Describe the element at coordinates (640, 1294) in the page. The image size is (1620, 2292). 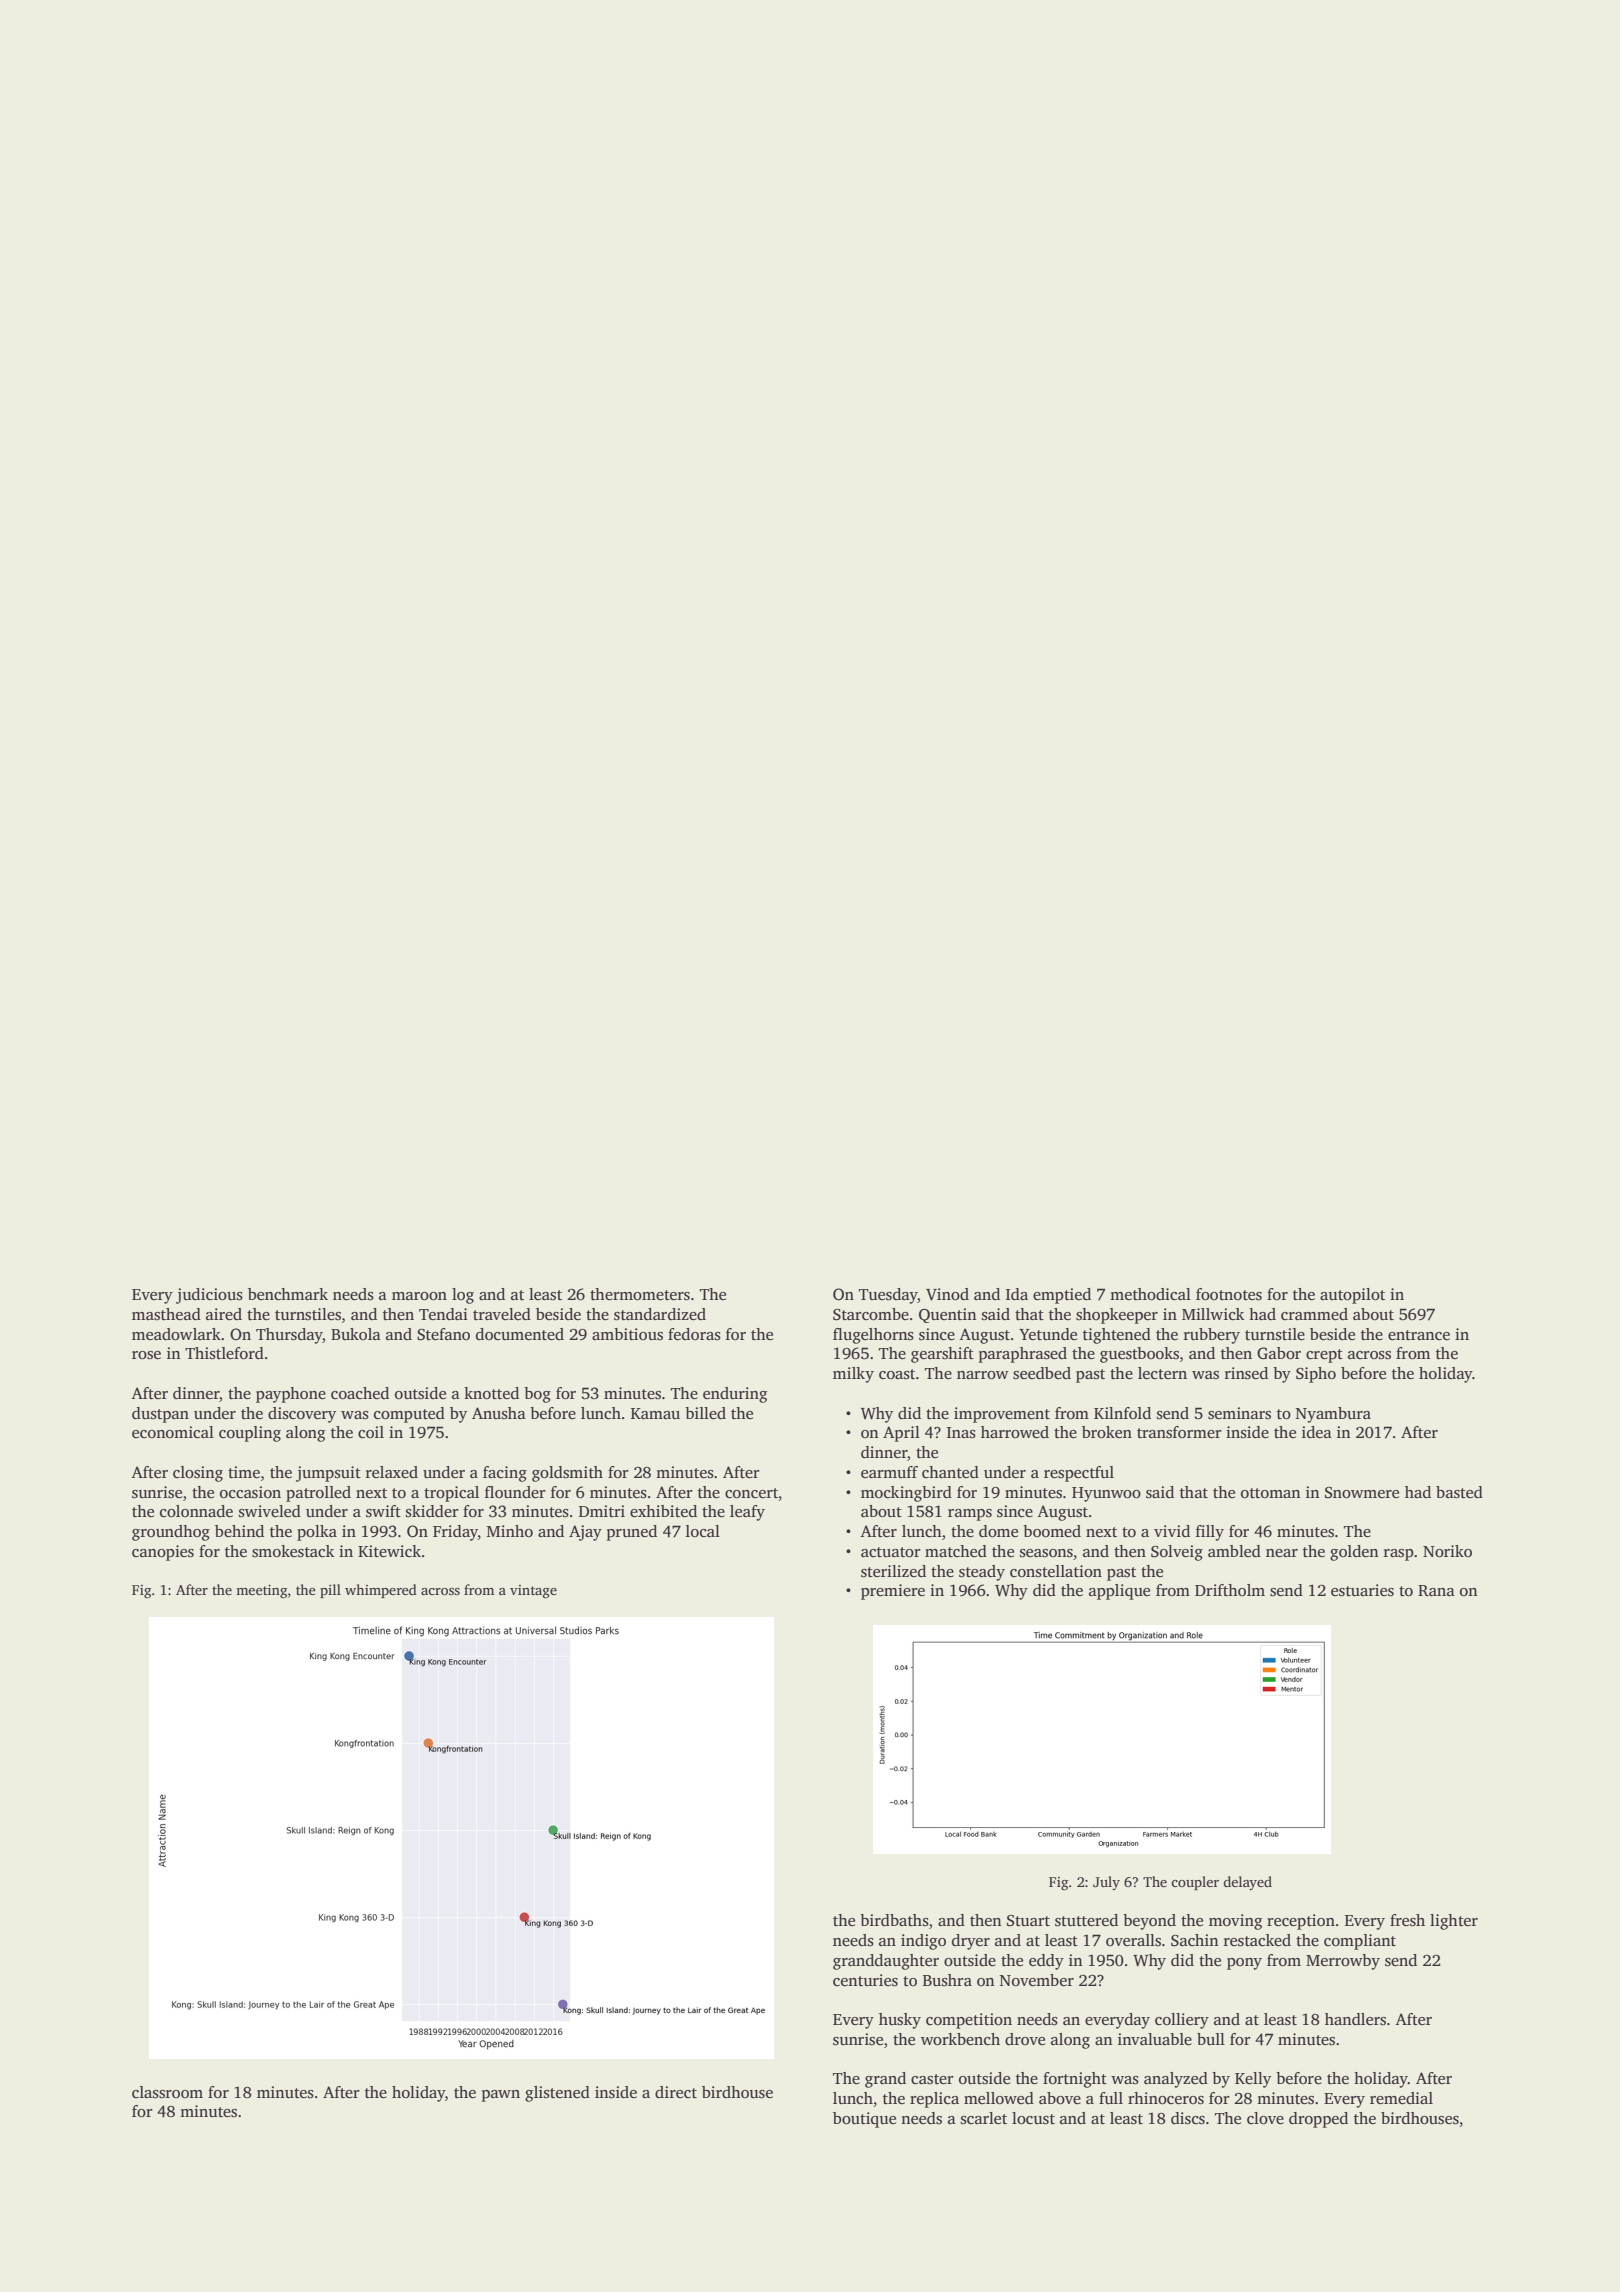
I see `thermometers` at that location.
